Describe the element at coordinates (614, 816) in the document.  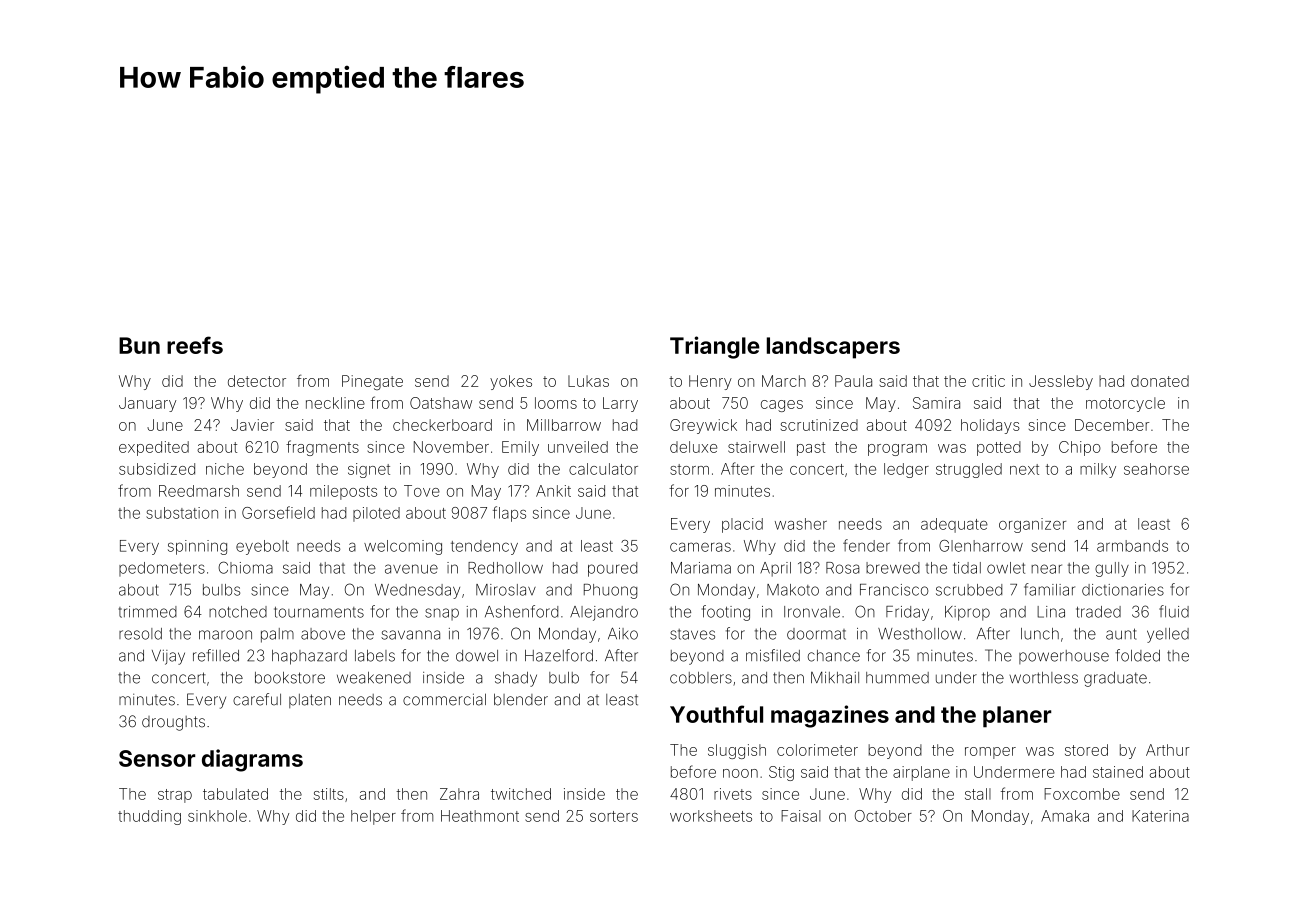
I see `sorters` at that location.
